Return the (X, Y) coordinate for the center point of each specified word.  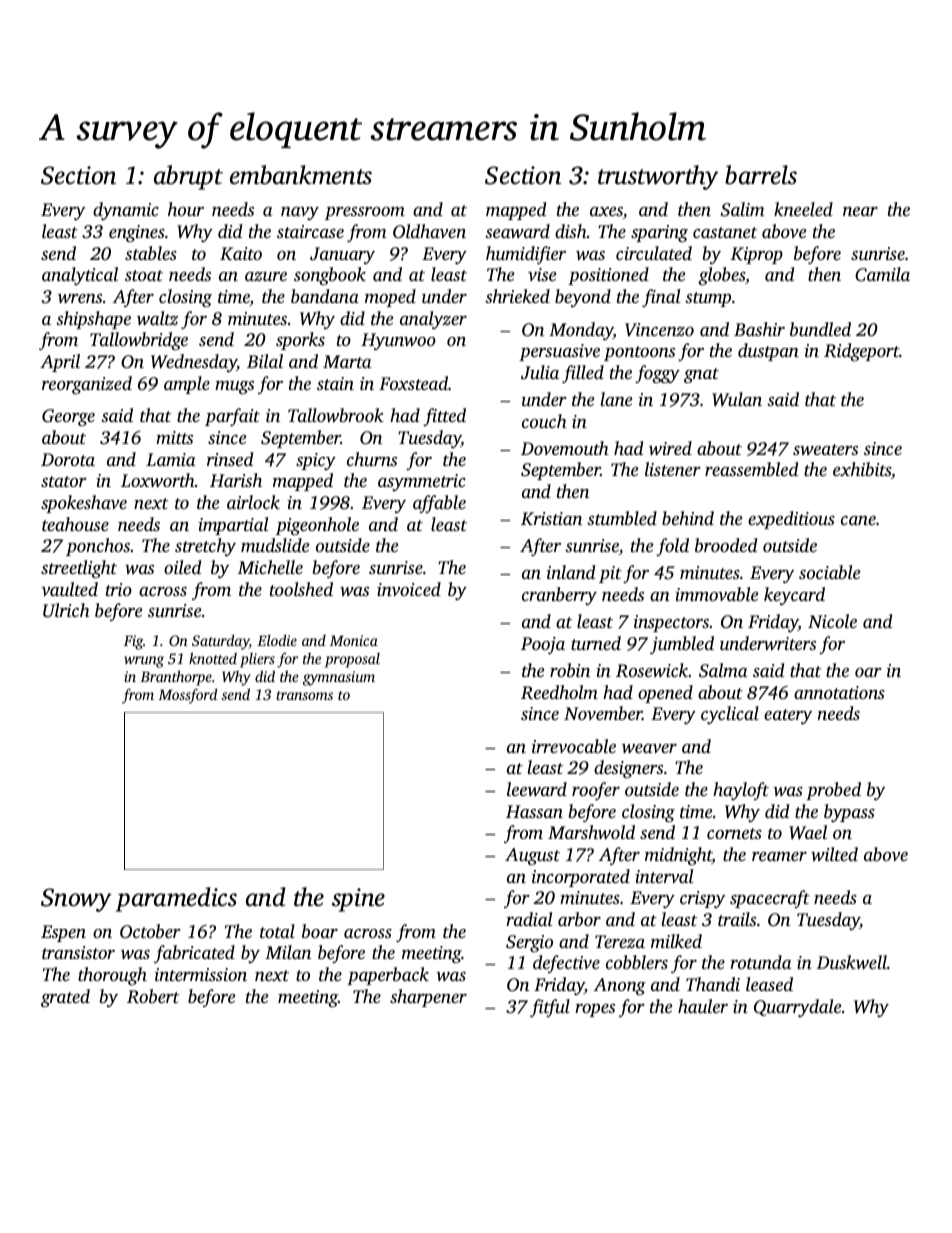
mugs (234, 387)
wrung (144, 662)
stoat (144, 275)
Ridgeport (861, 352)
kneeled (803, 209)
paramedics (176, 899)
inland (571, 572)
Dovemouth (565, 448)
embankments (301, 175)
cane (858, 520)
